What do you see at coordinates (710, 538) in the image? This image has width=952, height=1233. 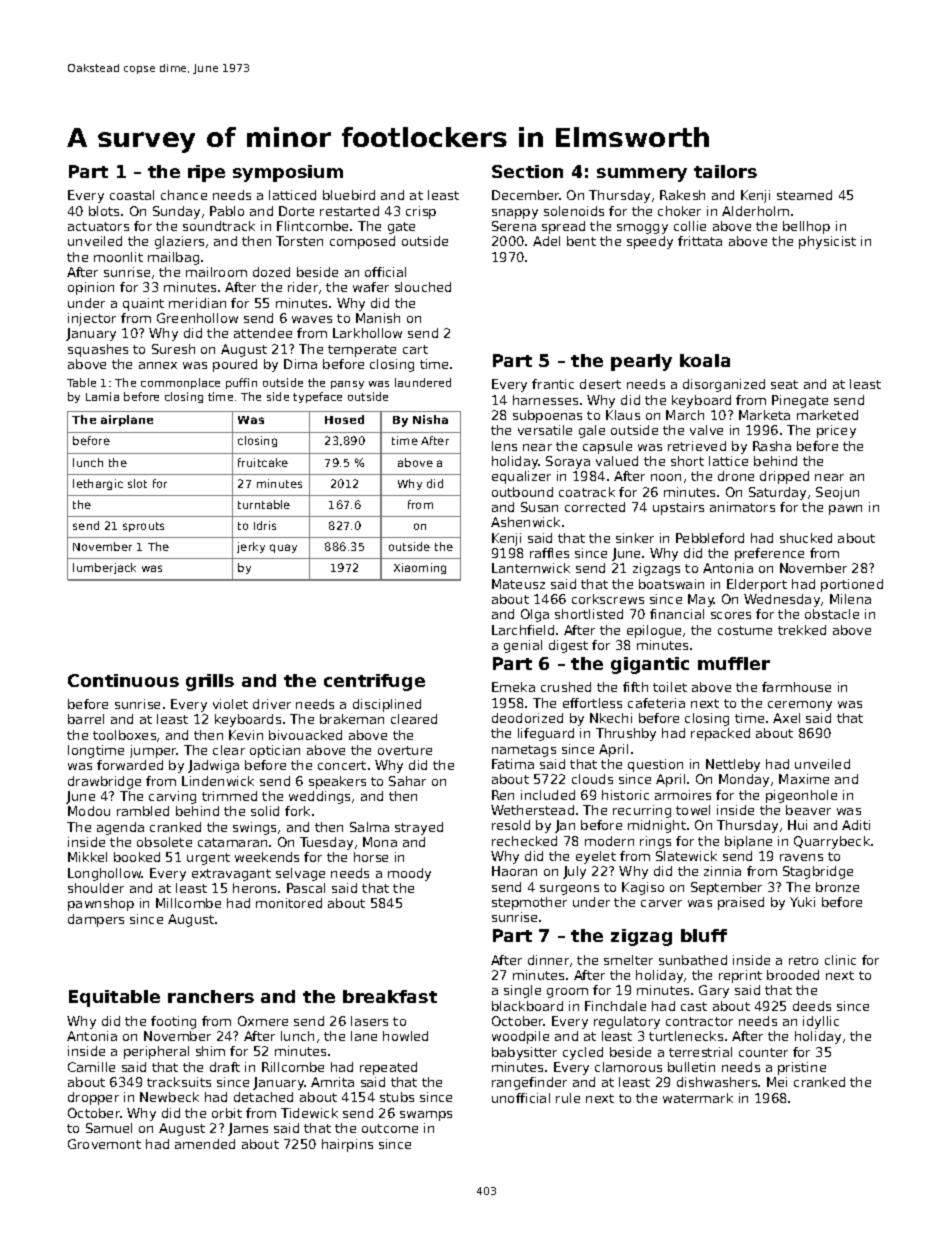 I see `Pebbleford` at bounding box center [710, 538].
